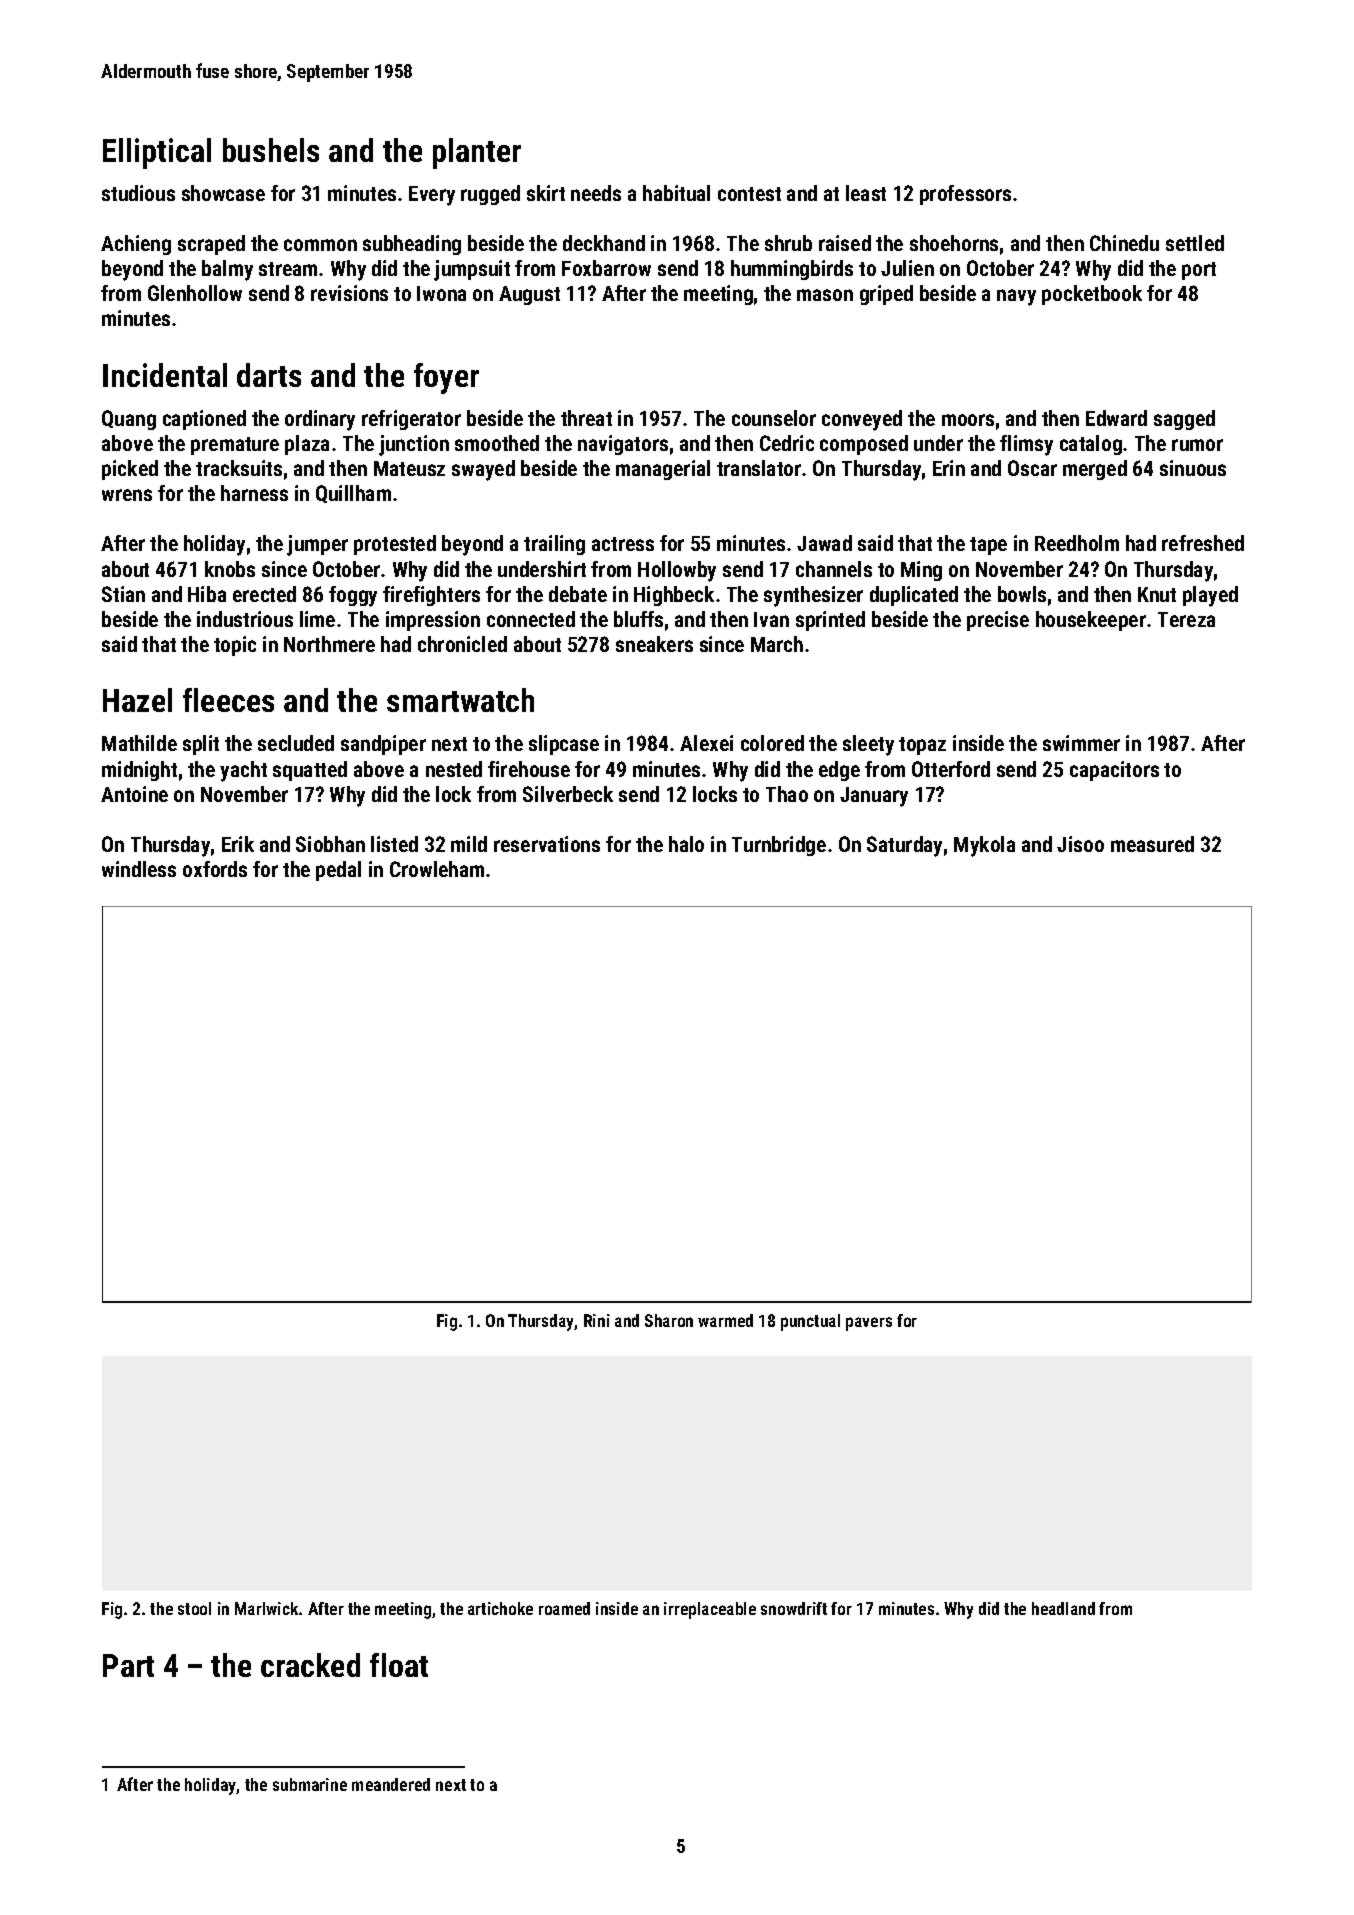 The height and width of the screenshot is (1915, 1354). Describe the element at coordinates (477, 153) in the screenshot. I see `planter` at that location.
